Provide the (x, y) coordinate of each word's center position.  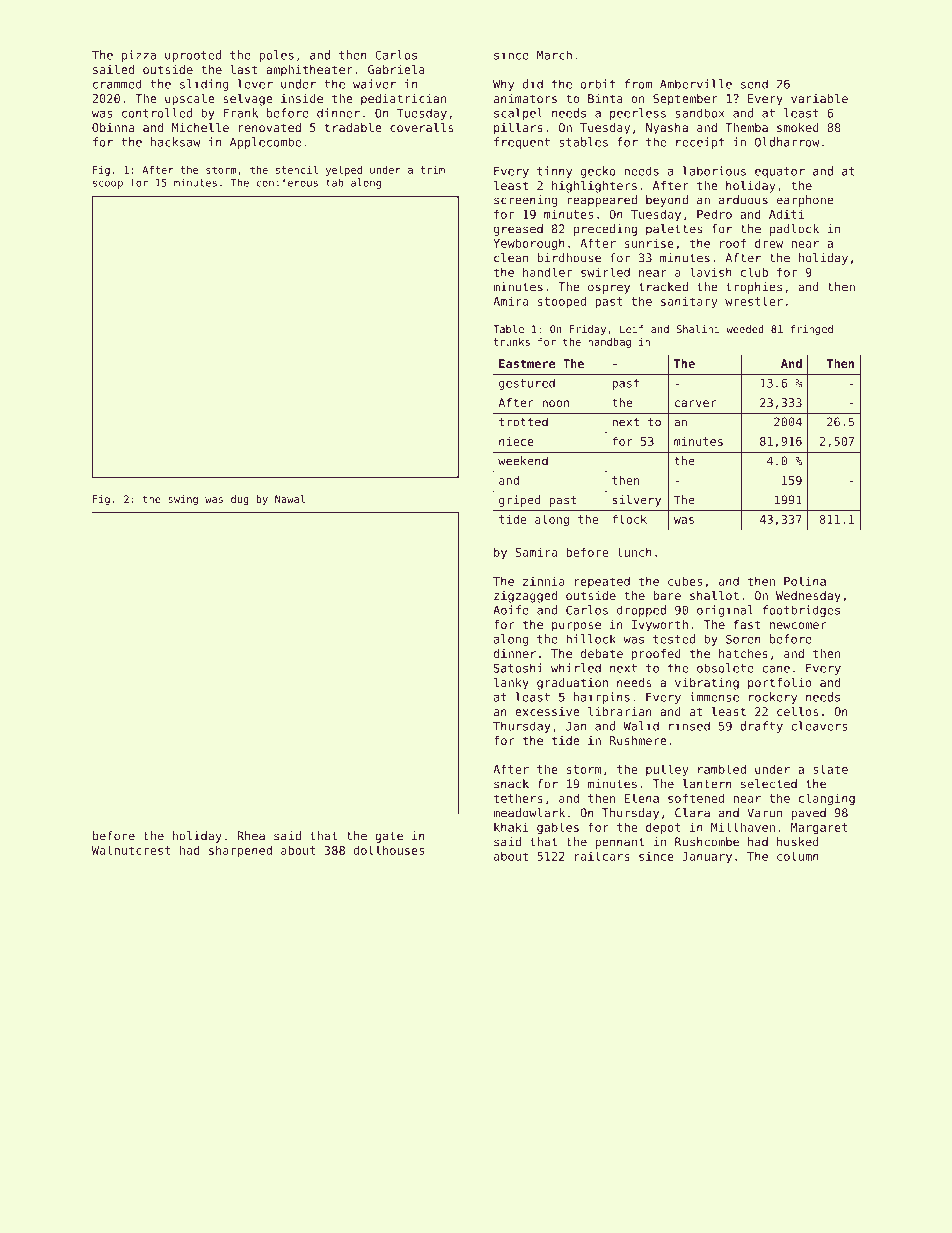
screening (525, 201)
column (798, 856)
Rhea (251, 836)
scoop (108, 184)
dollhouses (388, 850)
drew (769, 243)
